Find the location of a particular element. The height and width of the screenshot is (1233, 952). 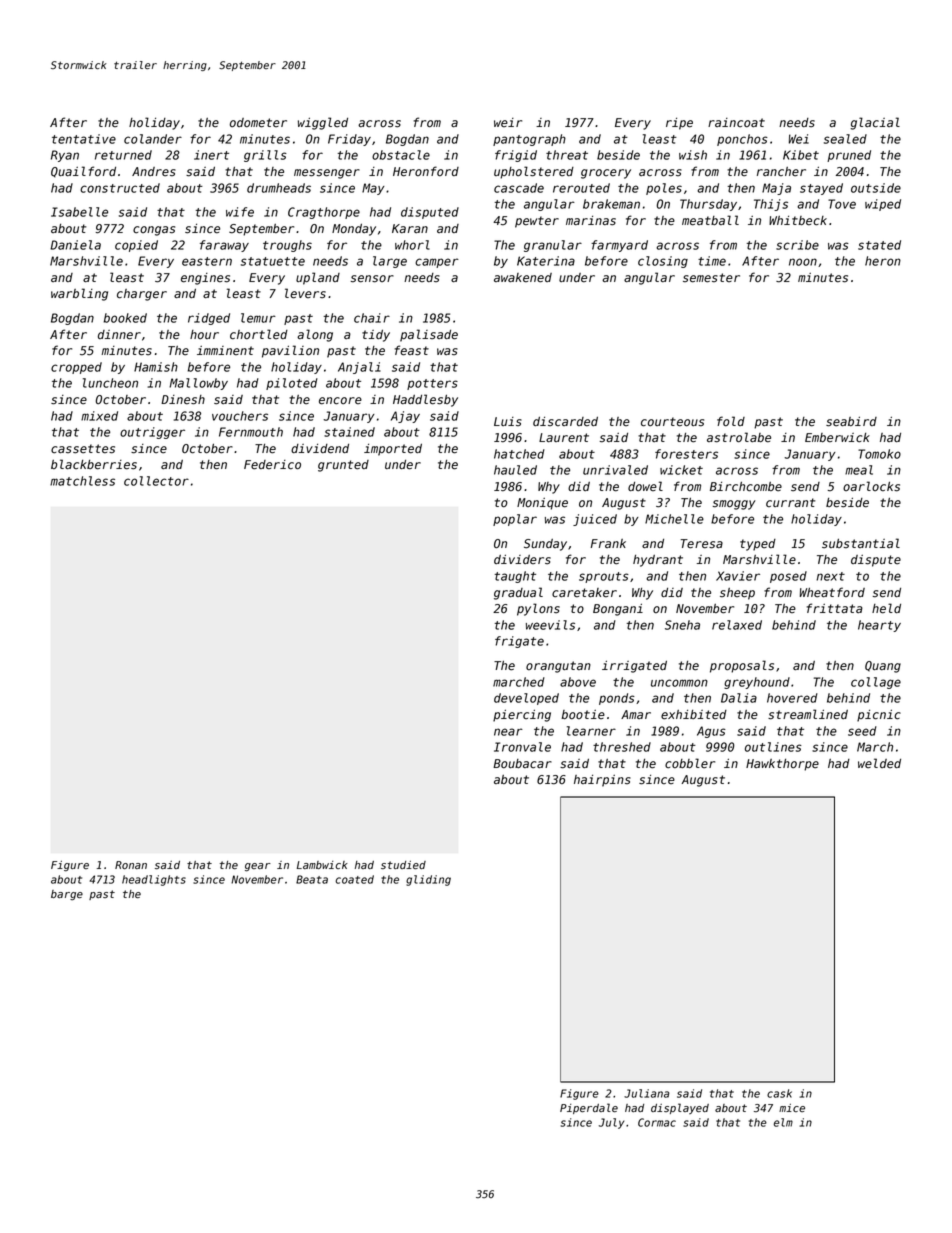

Piperdale is located at coordinates (589, 1108).
